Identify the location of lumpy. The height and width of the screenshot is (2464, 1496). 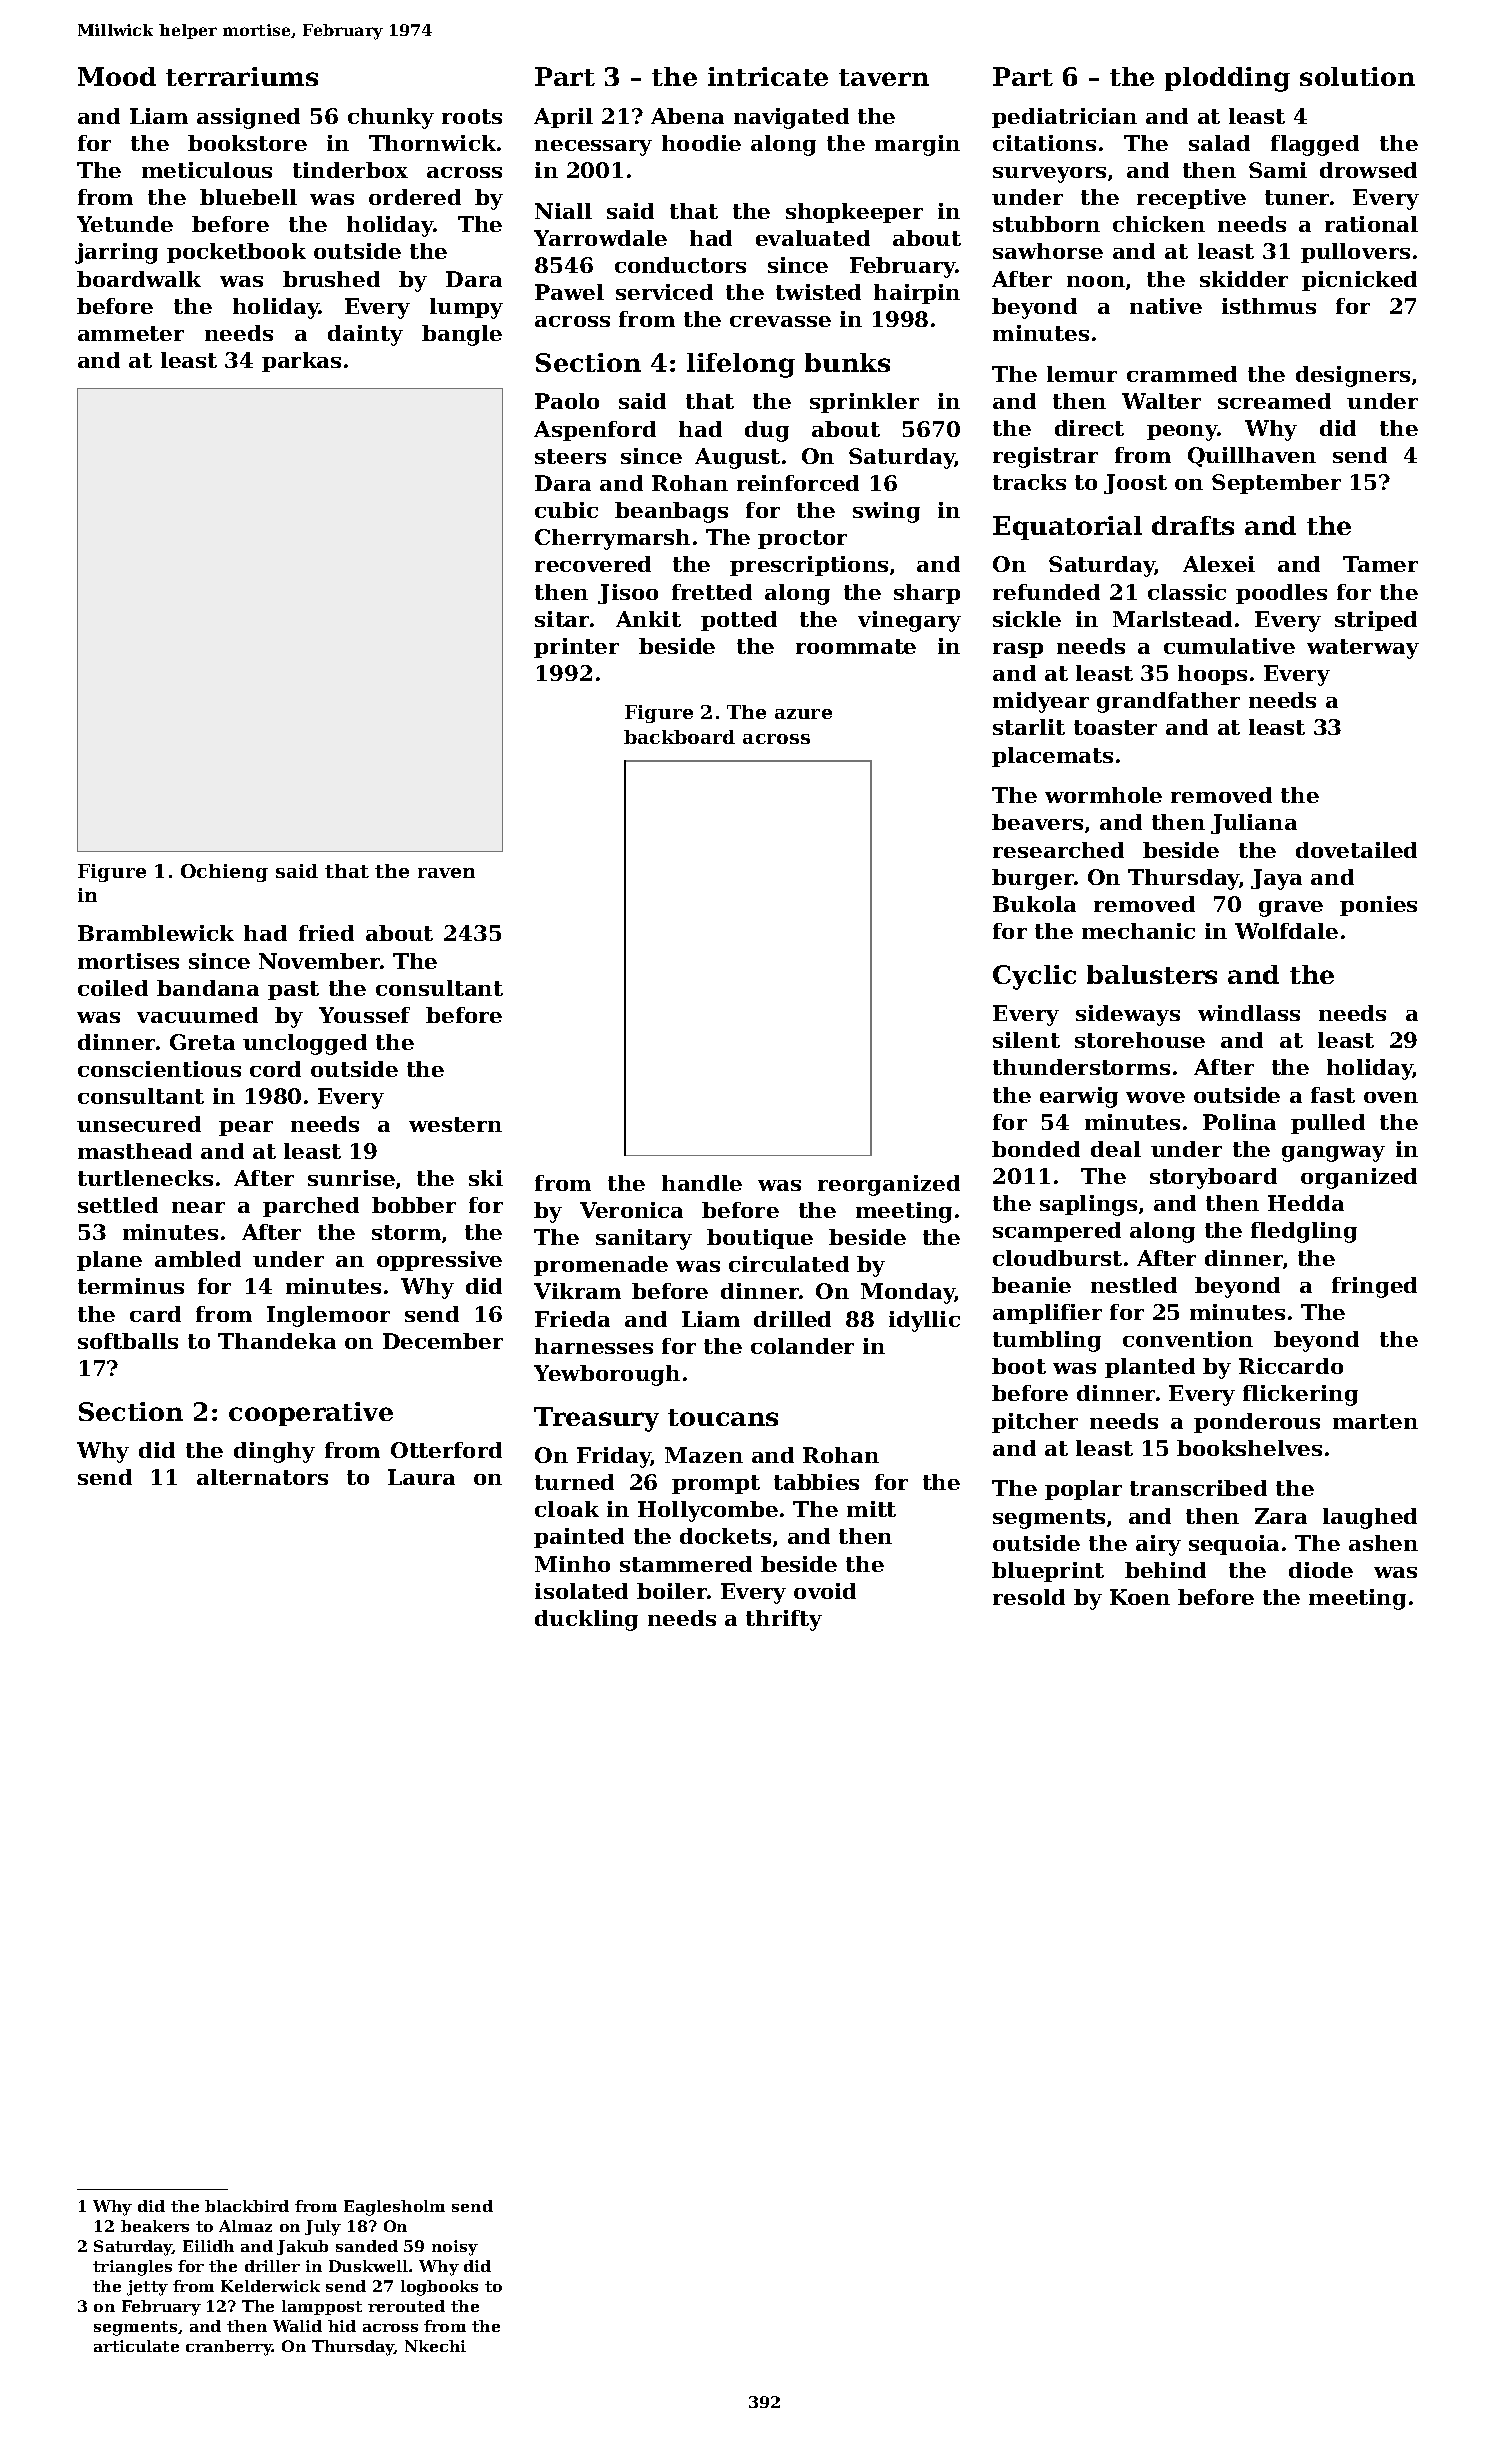
(466, 308).
